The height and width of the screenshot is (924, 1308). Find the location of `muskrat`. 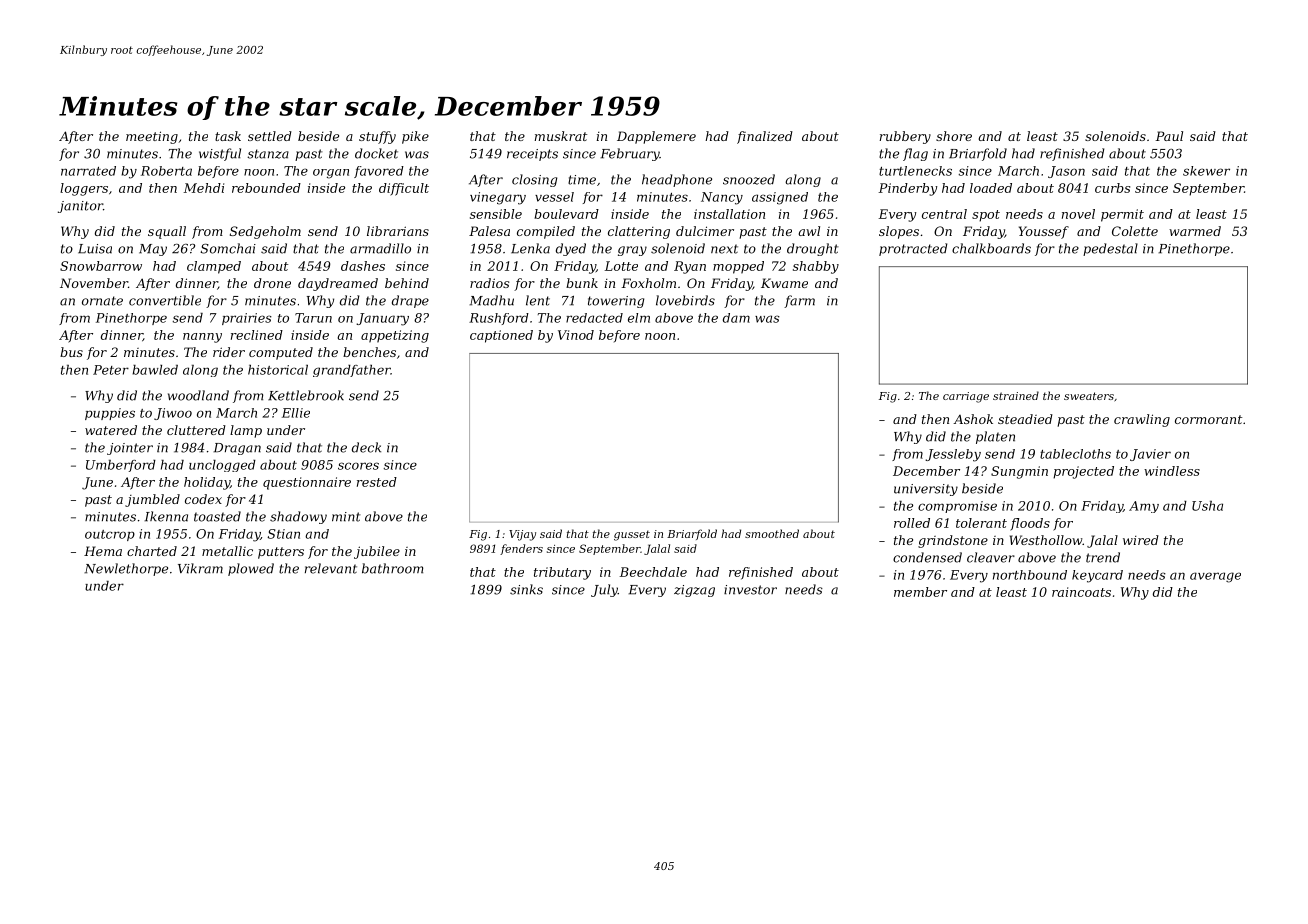

muskrat is located at coordinates (561, 136).
